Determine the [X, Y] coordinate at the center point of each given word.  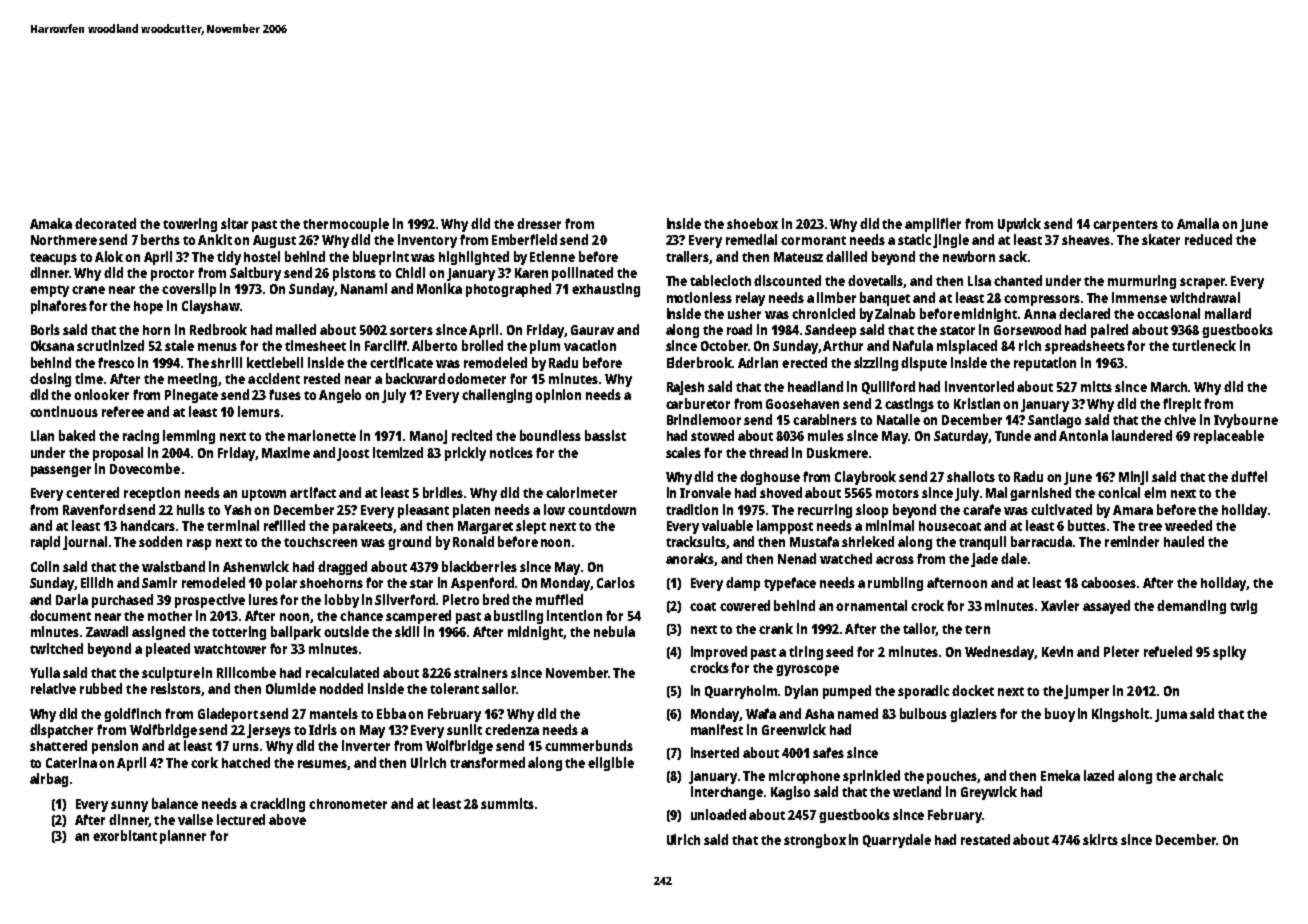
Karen [531, 273]
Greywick [989, 793]
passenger [61, 471]
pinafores [59, 307]
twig [1243, 607]
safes [828, 752]
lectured [241, 819]
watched [846, 558]
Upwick [1019, 225]
